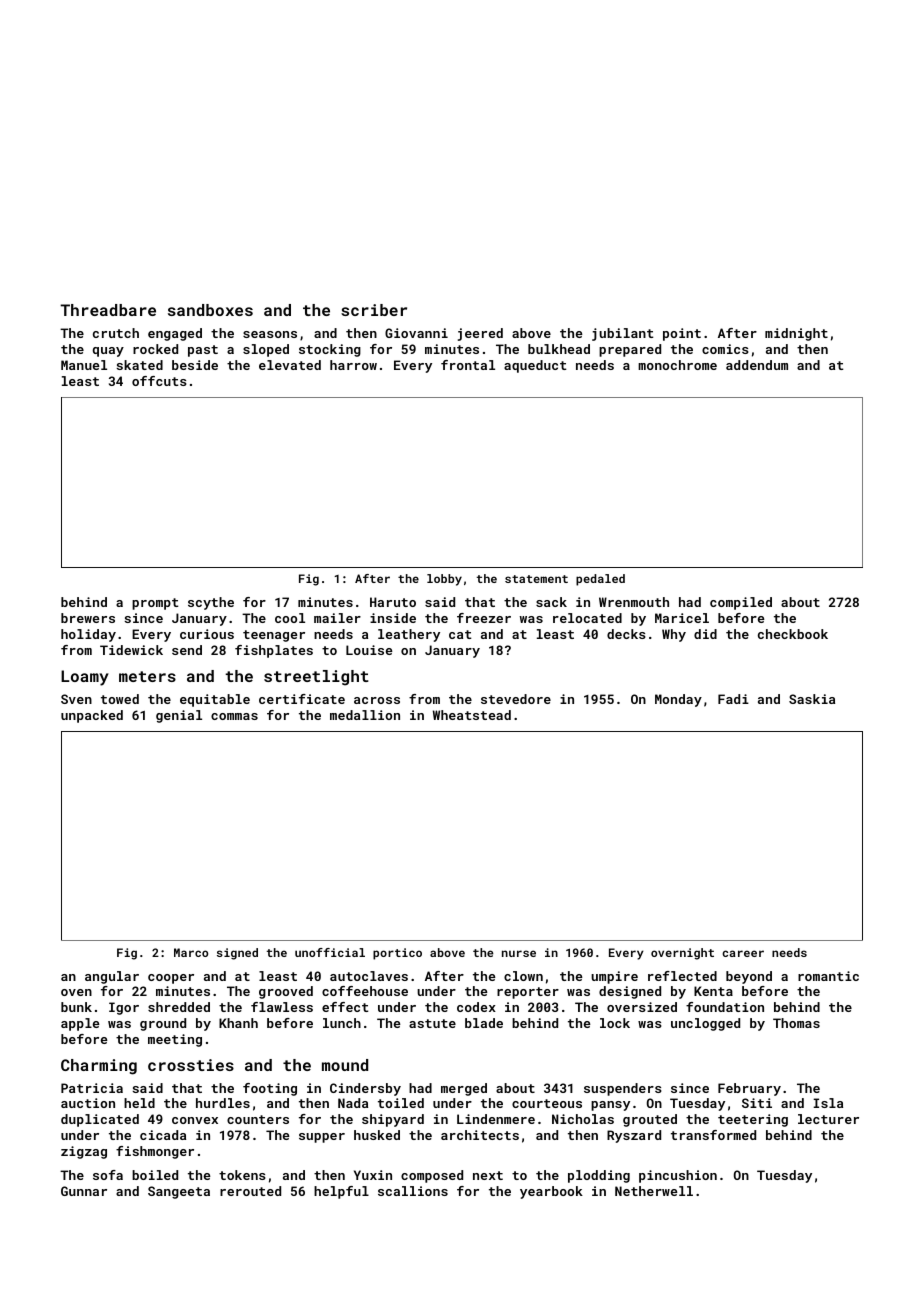 Image resolution: width=924 pixels, height=1308 pixels. I want to click on sofa, so click(108, 1175).
